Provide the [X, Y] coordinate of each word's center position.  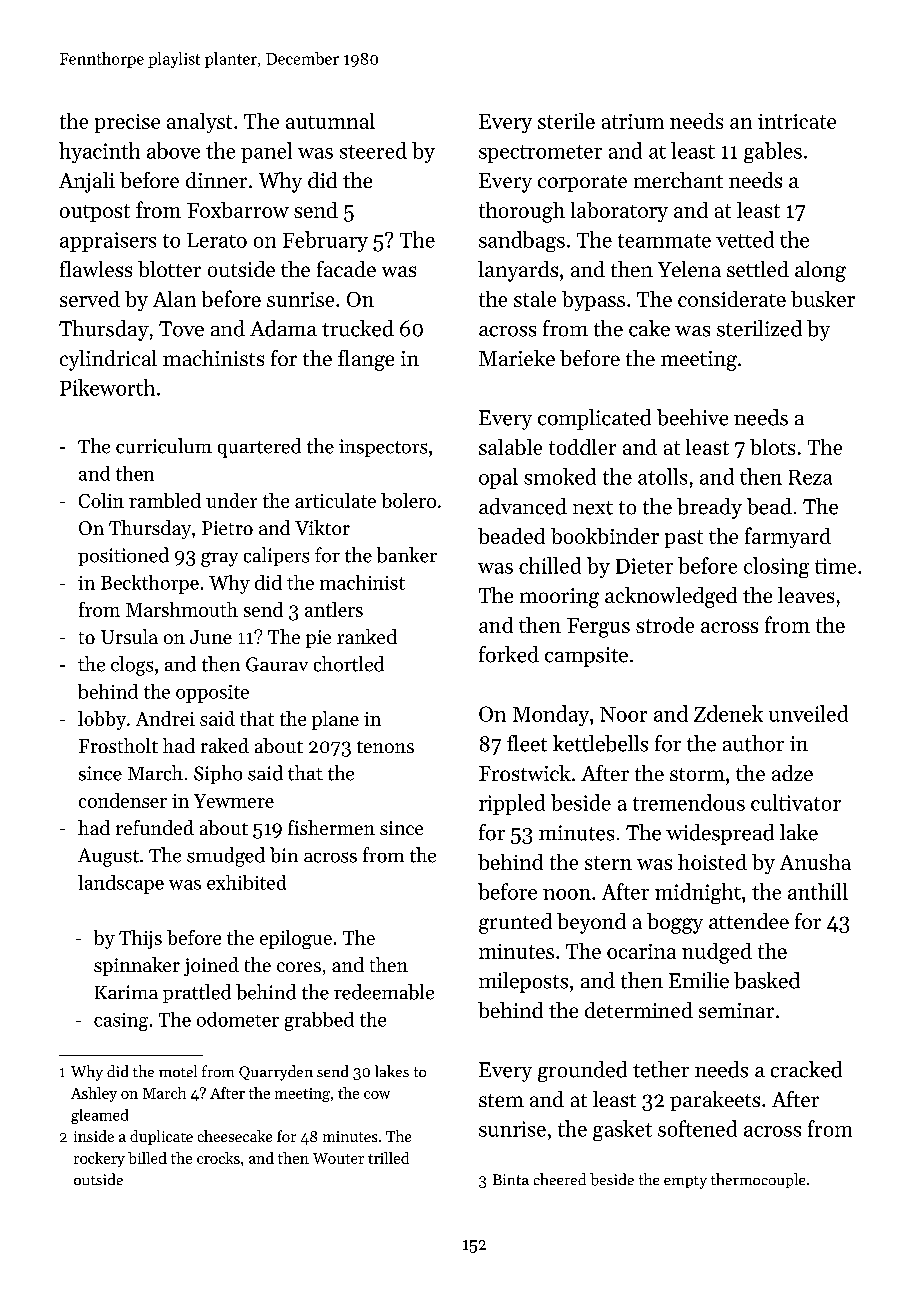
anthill [818, 891]
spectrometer [540, 154]
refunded [155, 827]
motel [178, 1071]
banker [407, 555]
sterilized [759, 328]
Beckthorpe [150, 584]
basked [767, 980]
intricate [797, 121]
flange [366, 360]
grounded [582, 1071]
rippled [512, 804]
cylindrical [108, 360]
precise [127, 123]
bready [709, 508]
